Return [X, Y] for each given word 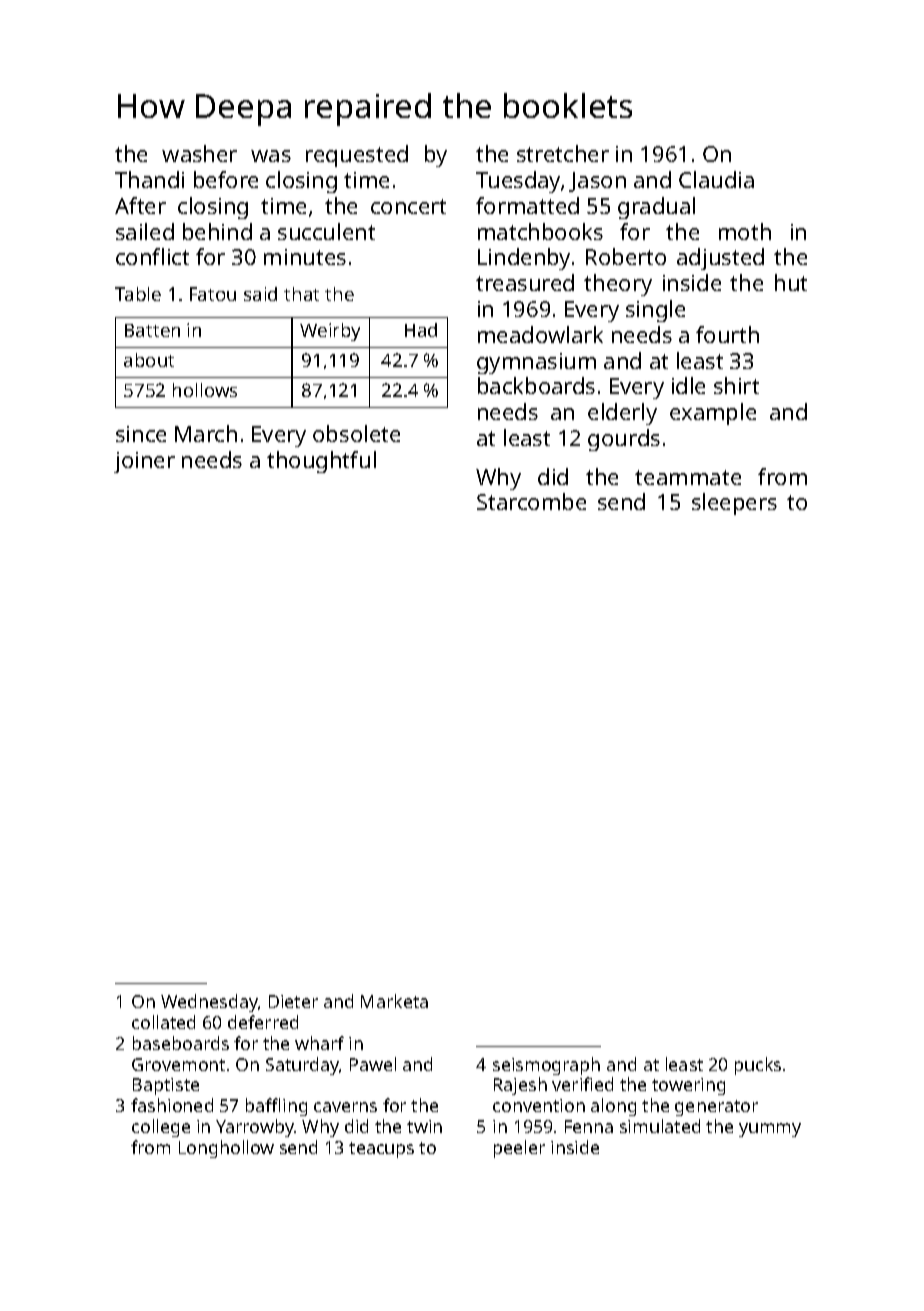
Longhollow [226, 1149]
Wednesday [209, 1003]
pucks [758, 1066]
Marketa [394, 1001]
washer [199, 153]
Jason [597, 182]
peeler [519, 1149]
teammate [688, 477]
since [141, 434]
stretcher [563, 153]
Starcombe [531, 501]
